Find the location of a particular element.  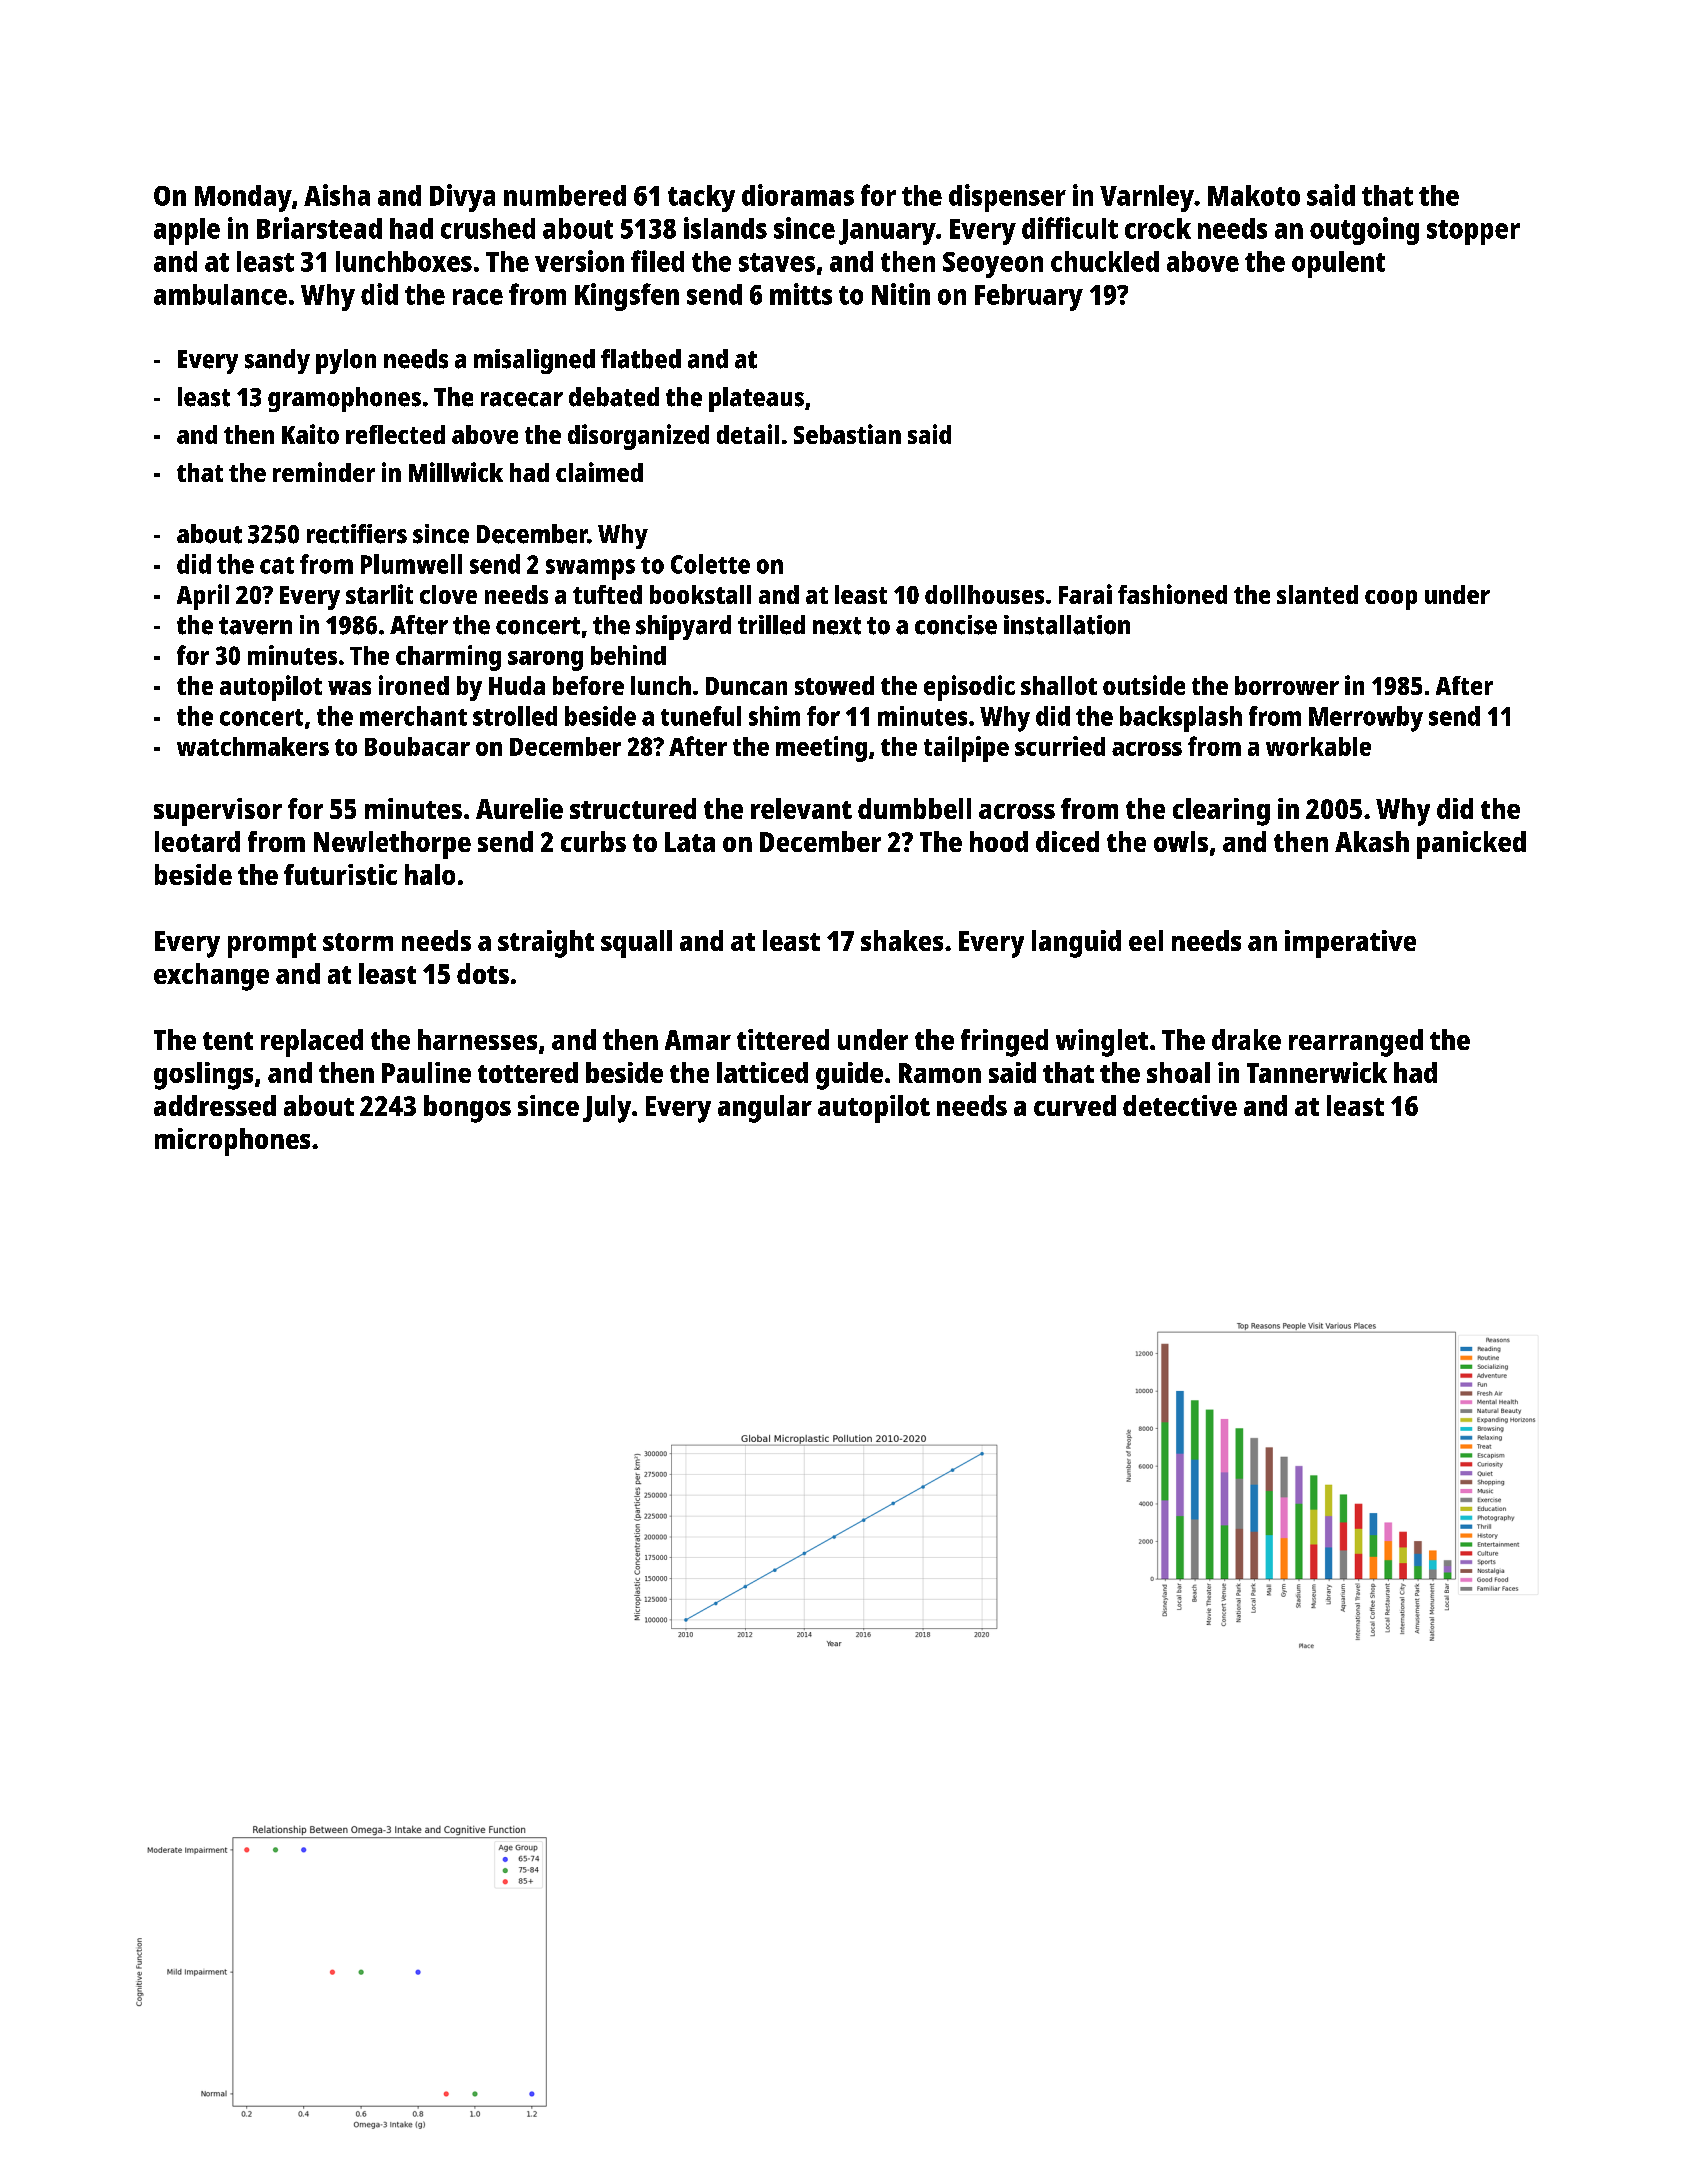

version is located at coordinates (579, 261).
